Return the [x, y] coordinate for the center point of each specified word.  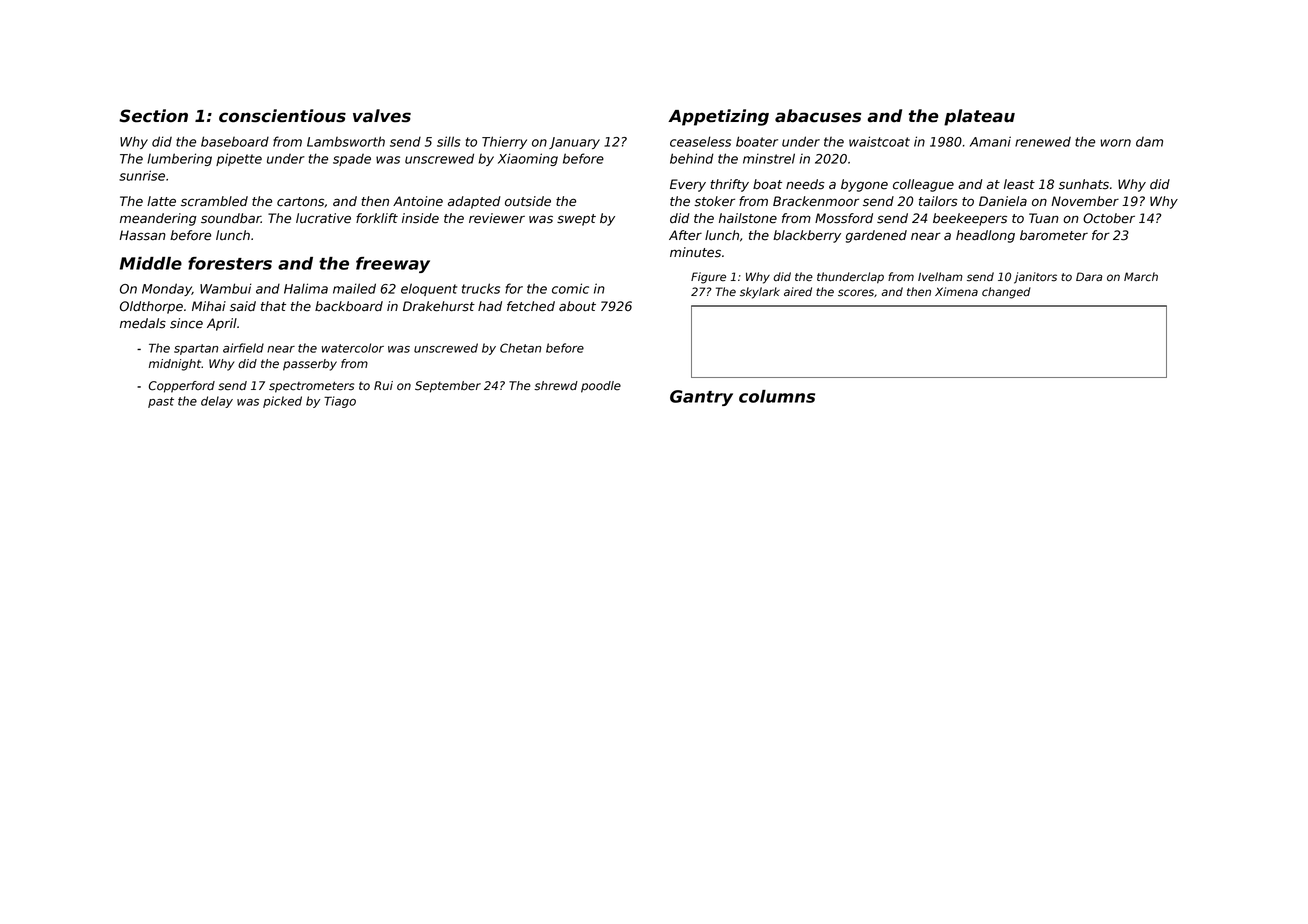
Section [153, 116]
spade [352, 160]
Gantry [701, 398]
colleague [923, 185]
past [161, 402]
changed [1006, 293]
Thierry [504, 142]
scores [856, 293]
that [273, 306]
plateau [979, 117]
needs [805, 184]
